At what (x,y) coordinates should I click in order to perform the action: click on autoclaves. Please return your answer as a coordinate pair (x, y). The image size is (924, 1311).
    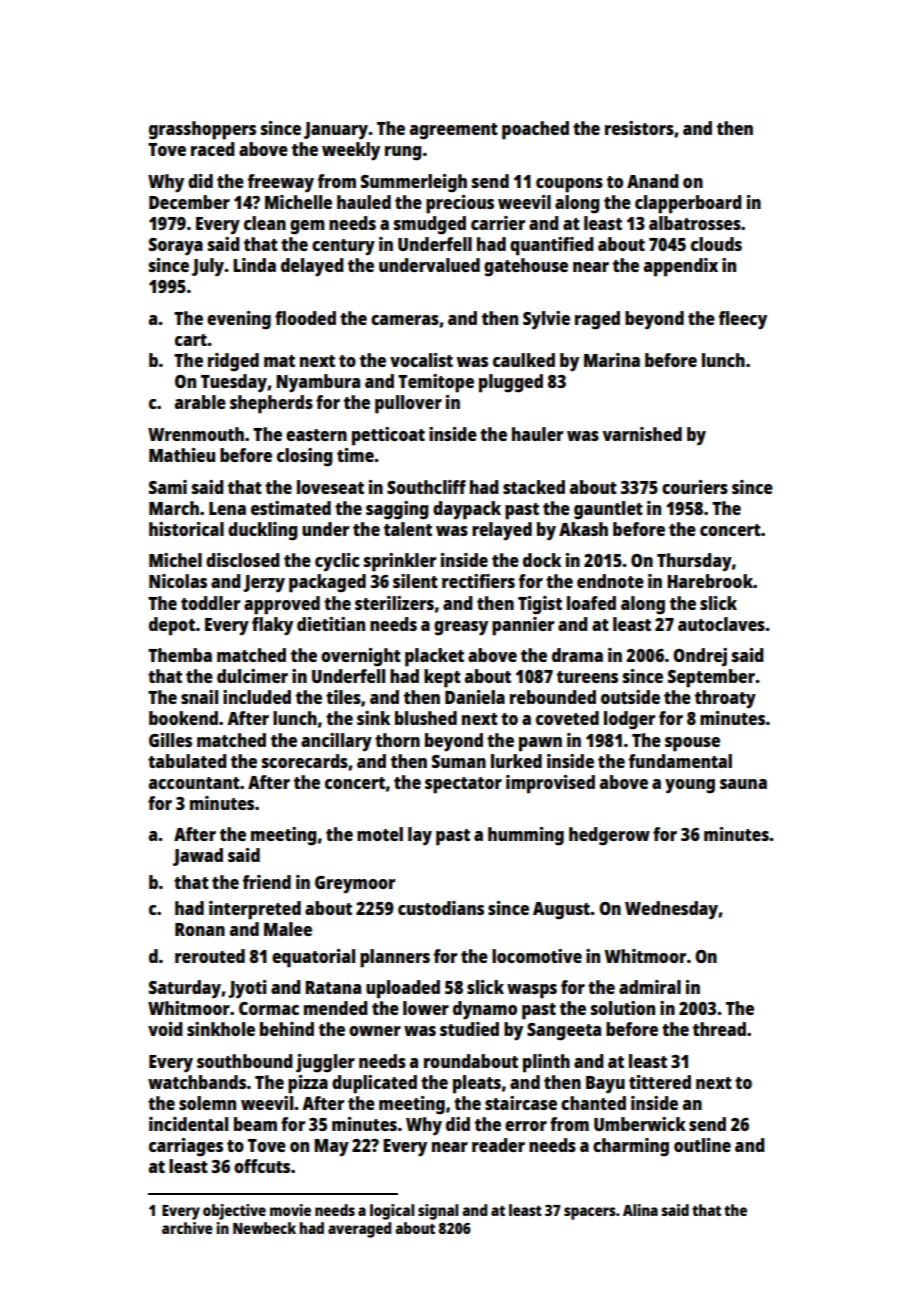
    Looking at the image, I should click on (721, 624).
